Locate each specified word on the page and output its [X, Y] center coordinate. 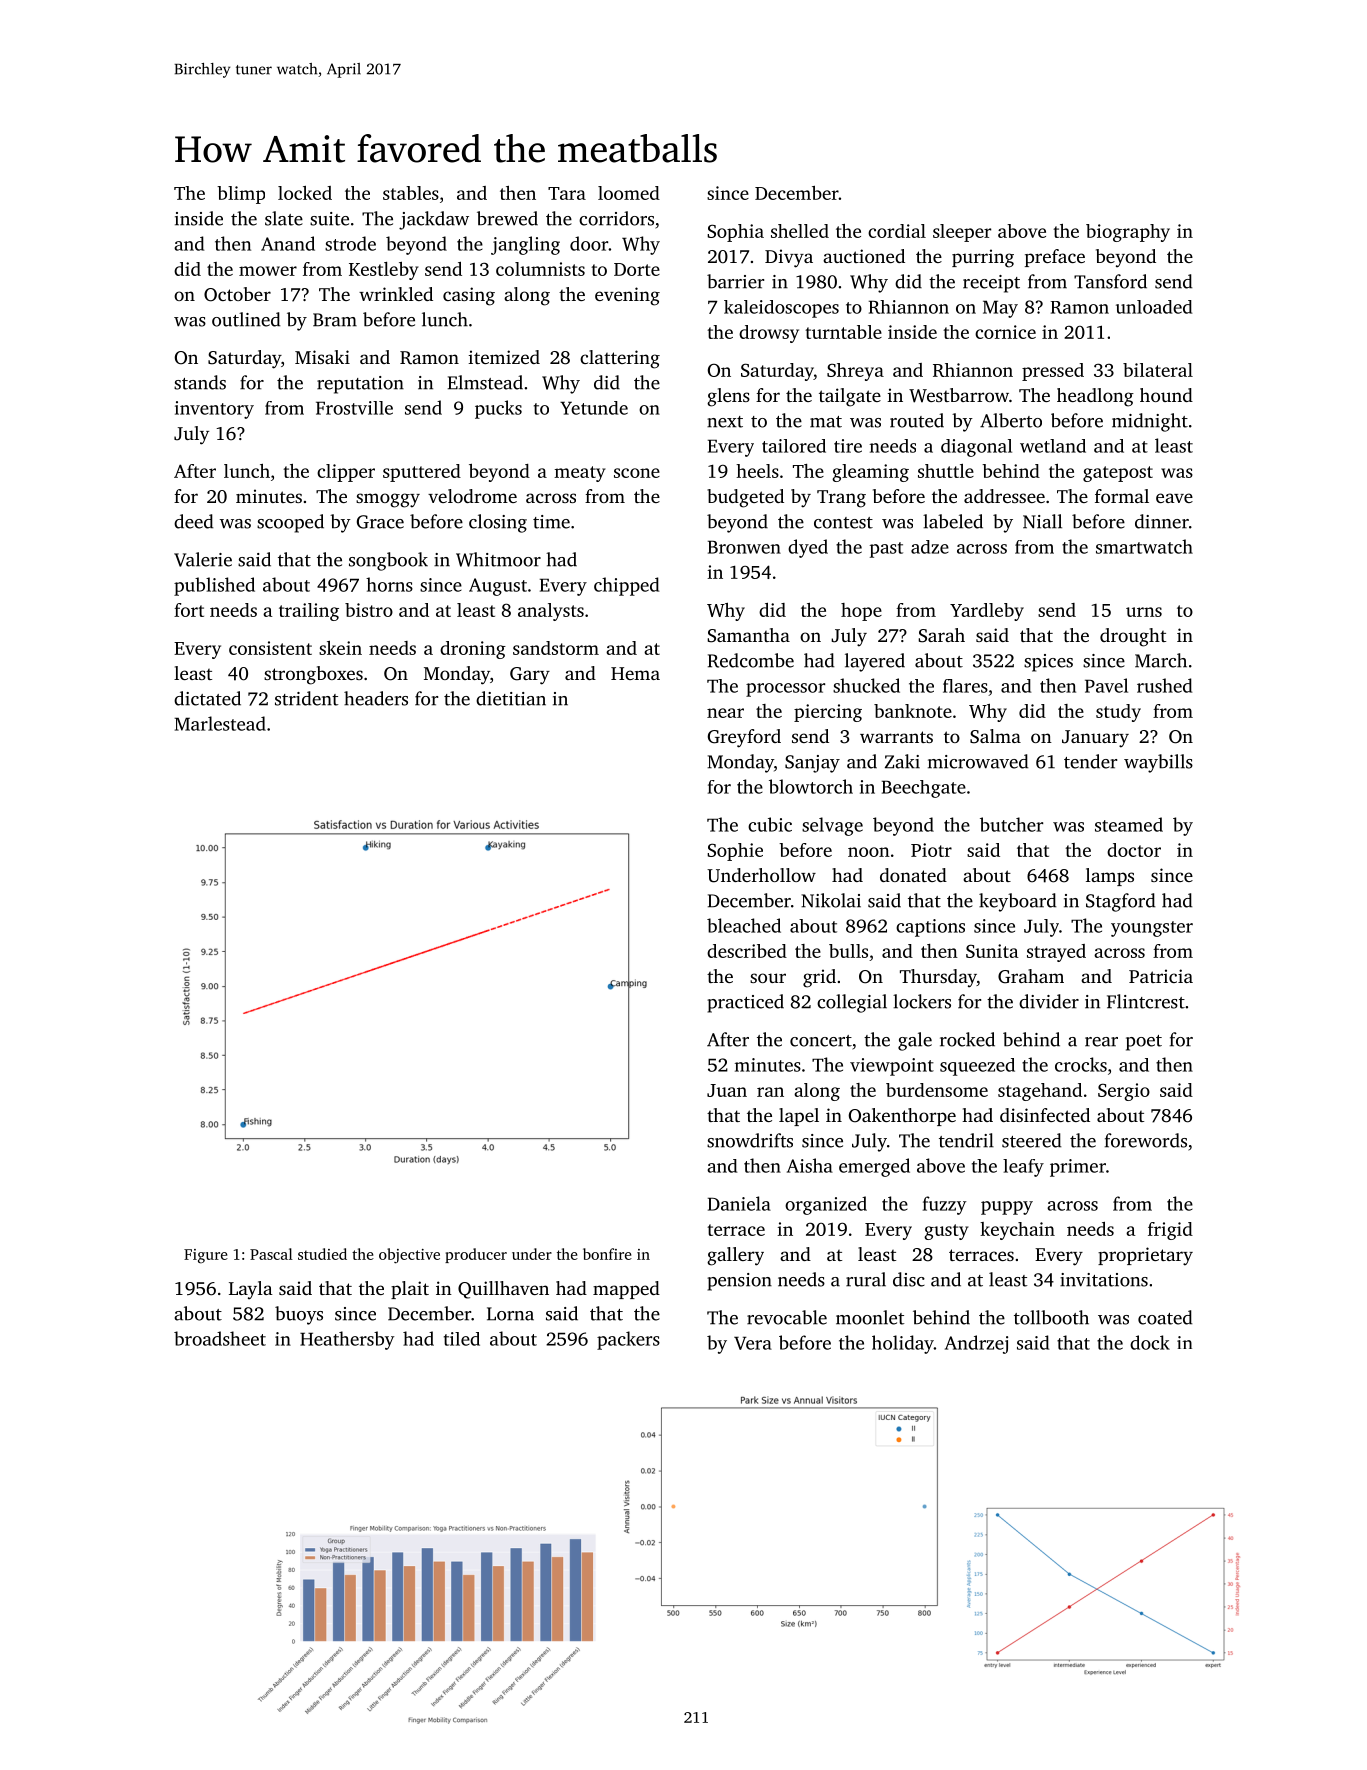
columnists [540, 269]
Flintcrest [1146, 1001]
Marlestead [220, 723]
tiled [462, 1339]
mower [268, 271]
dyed [808, 548]
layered [875, 662]
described [747, 951]
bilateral [1158, 370]
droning [473, 650]
